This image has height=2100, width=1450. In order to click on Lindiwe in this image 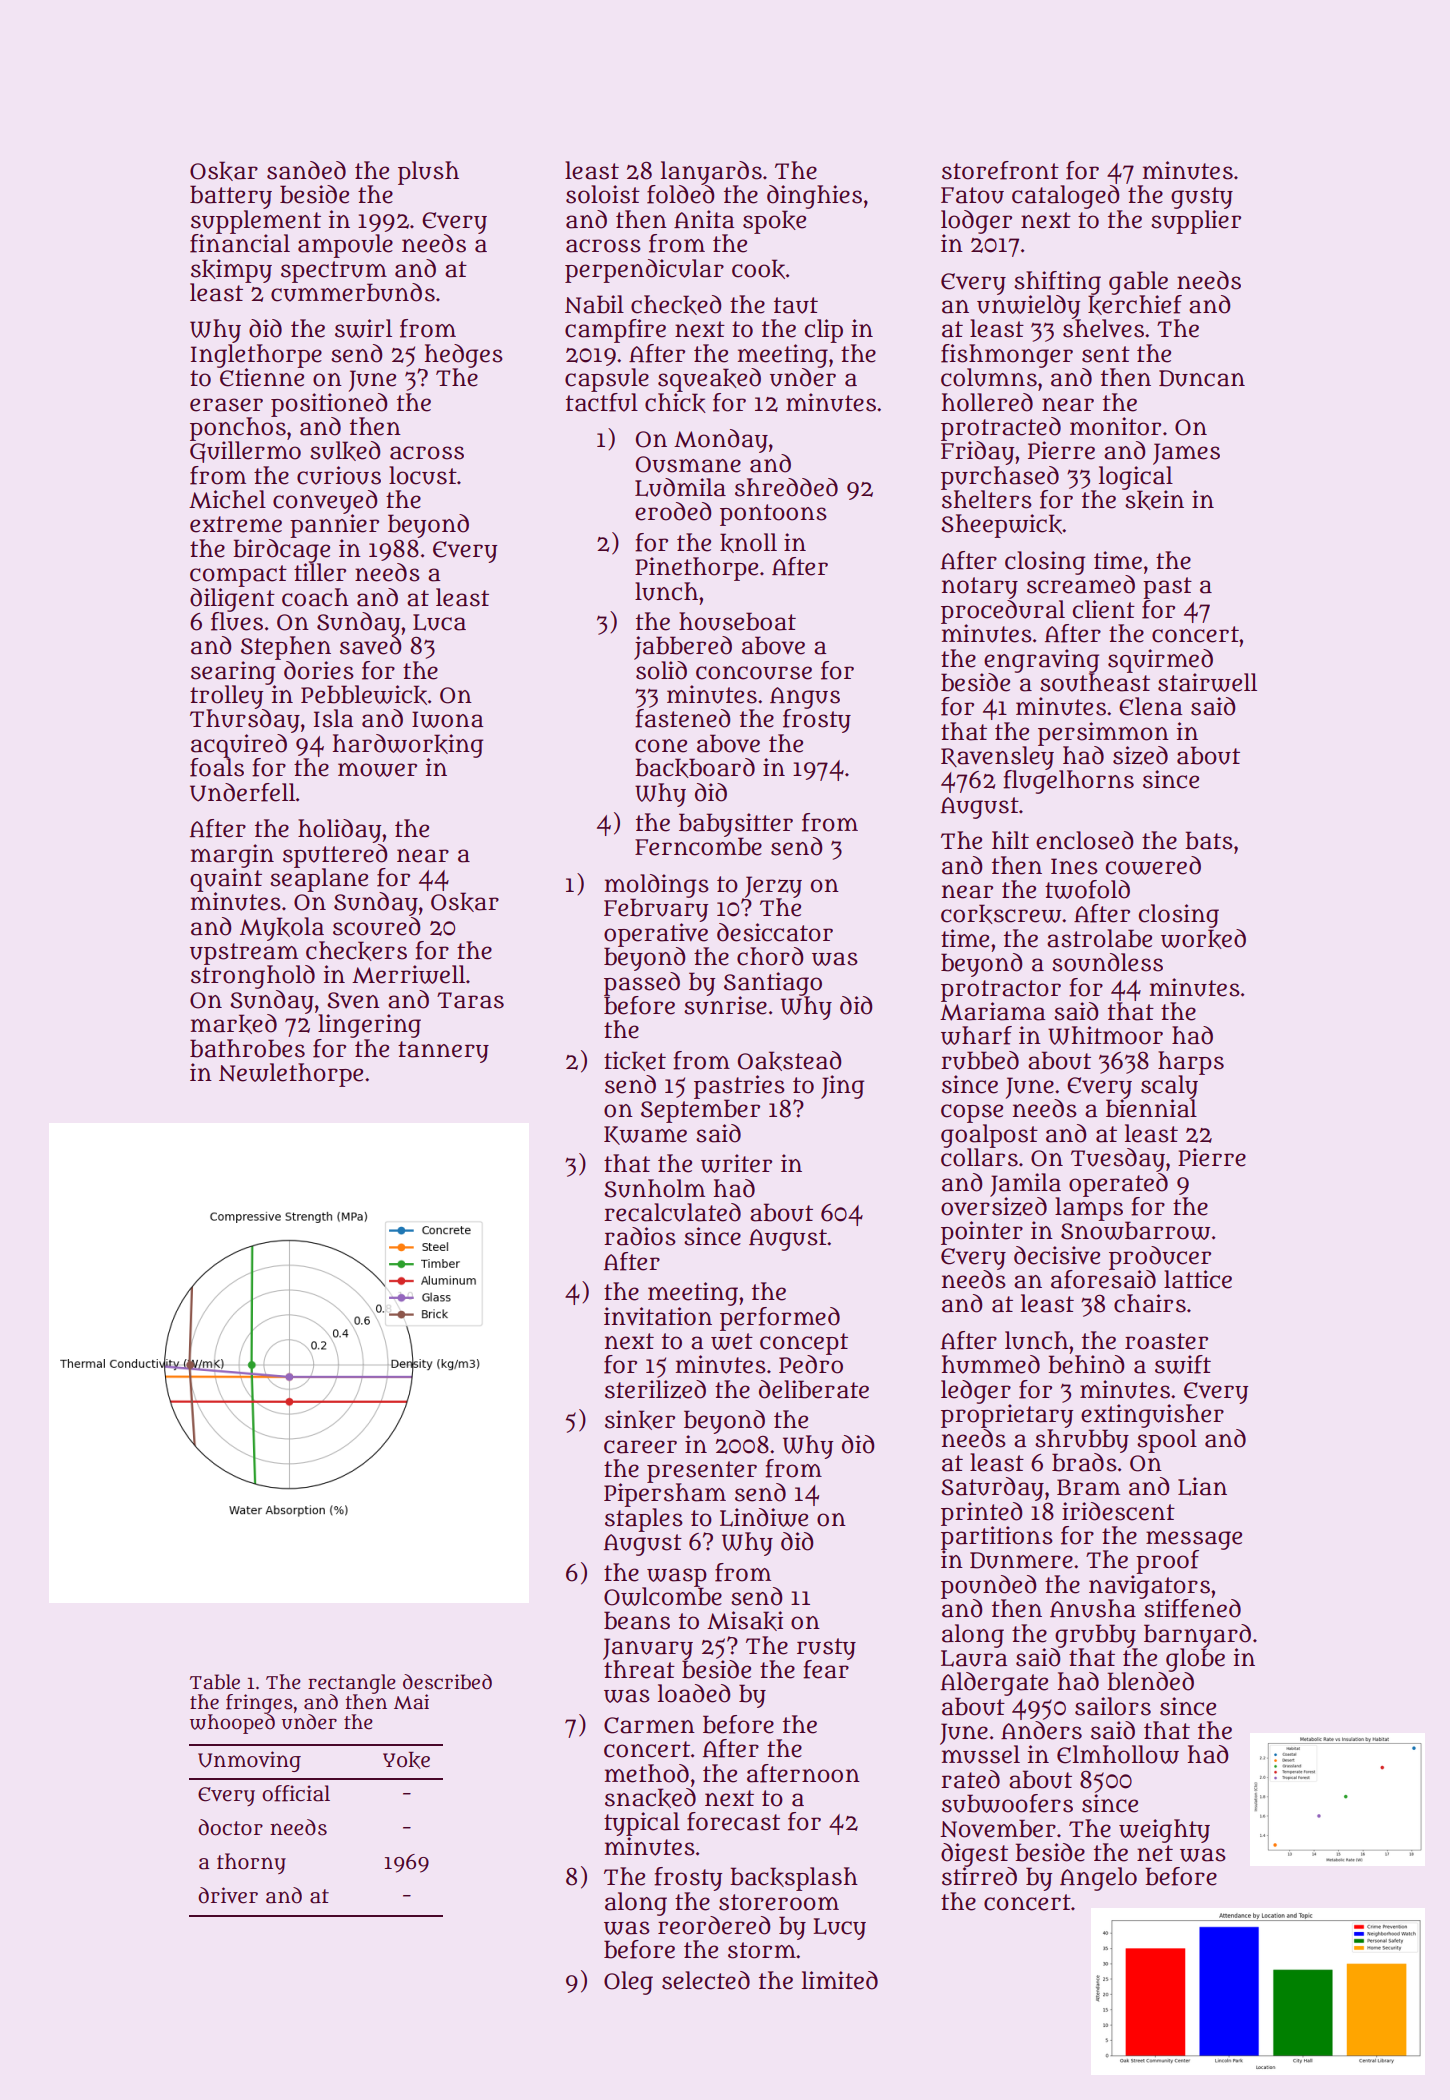, I will do `click(764, 1517)`.
